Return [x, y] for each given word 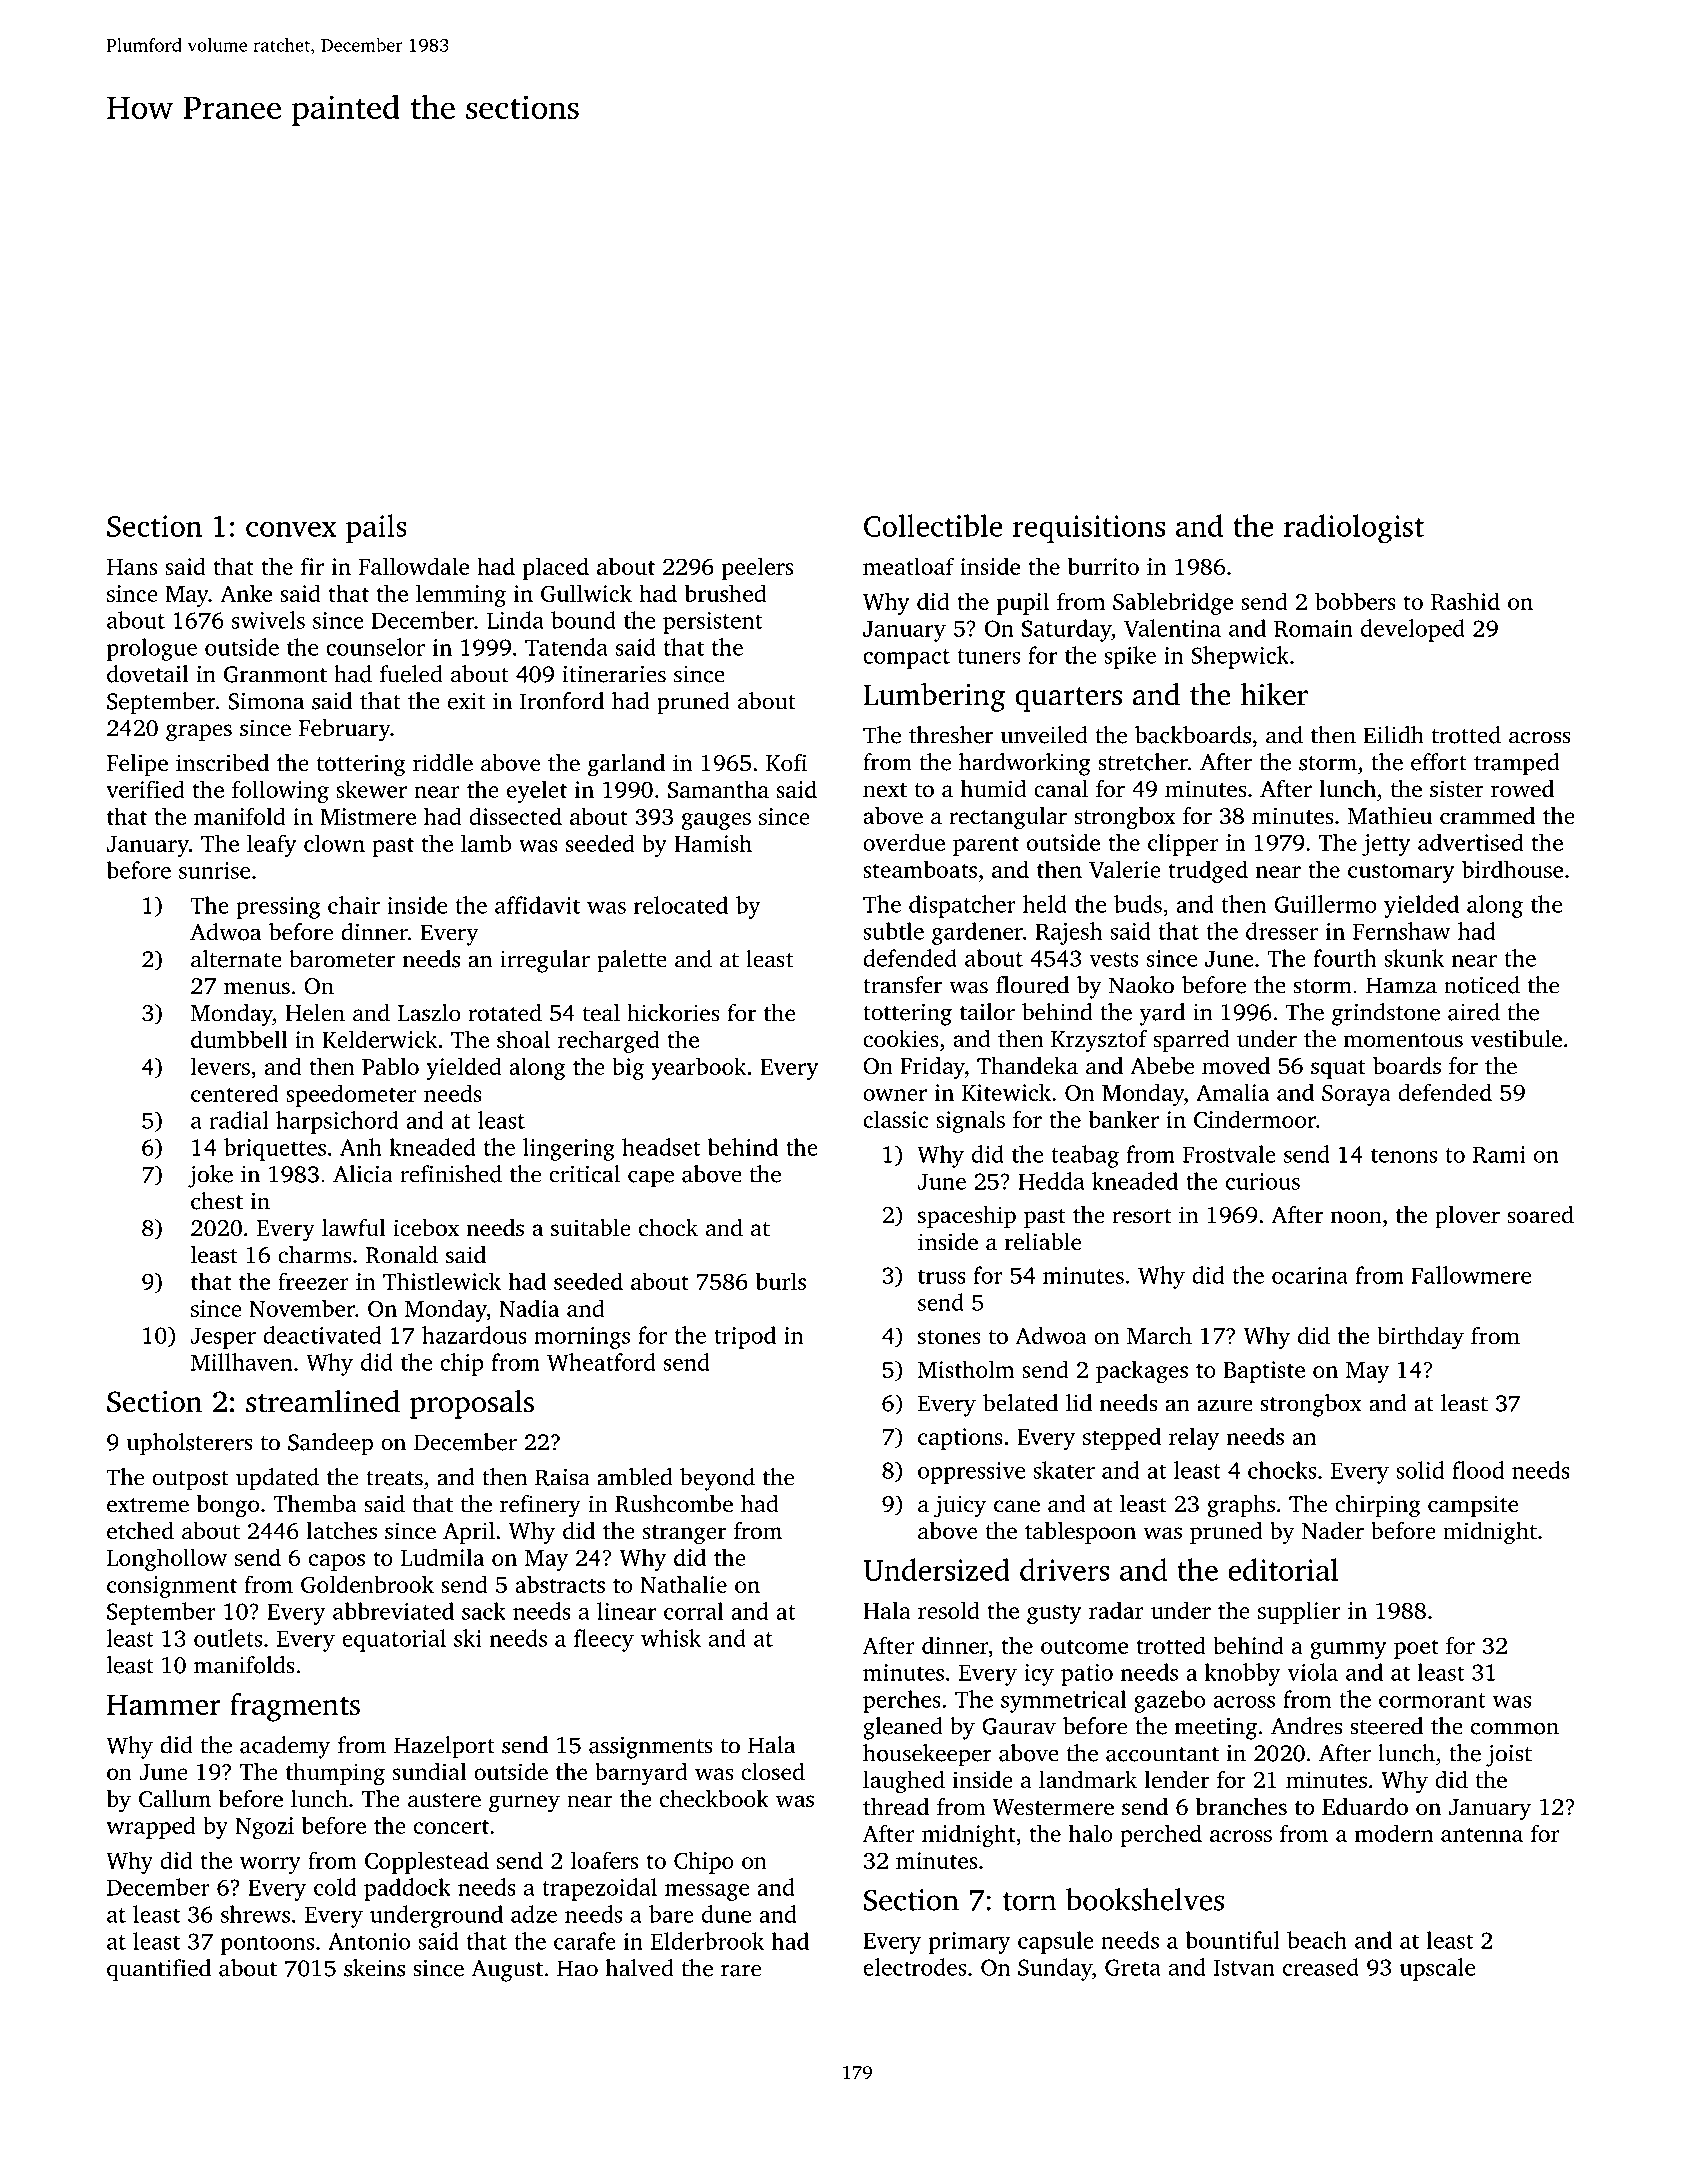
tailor [987, 1012]
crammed [1487, 816]
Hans [132, 567]
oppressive [971, 1473]
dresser [1282, 931]
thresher [951, 735]
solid [1420, 1470]
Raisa [562, 1477]
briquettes [275, 1149]
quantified [159, 1970]
